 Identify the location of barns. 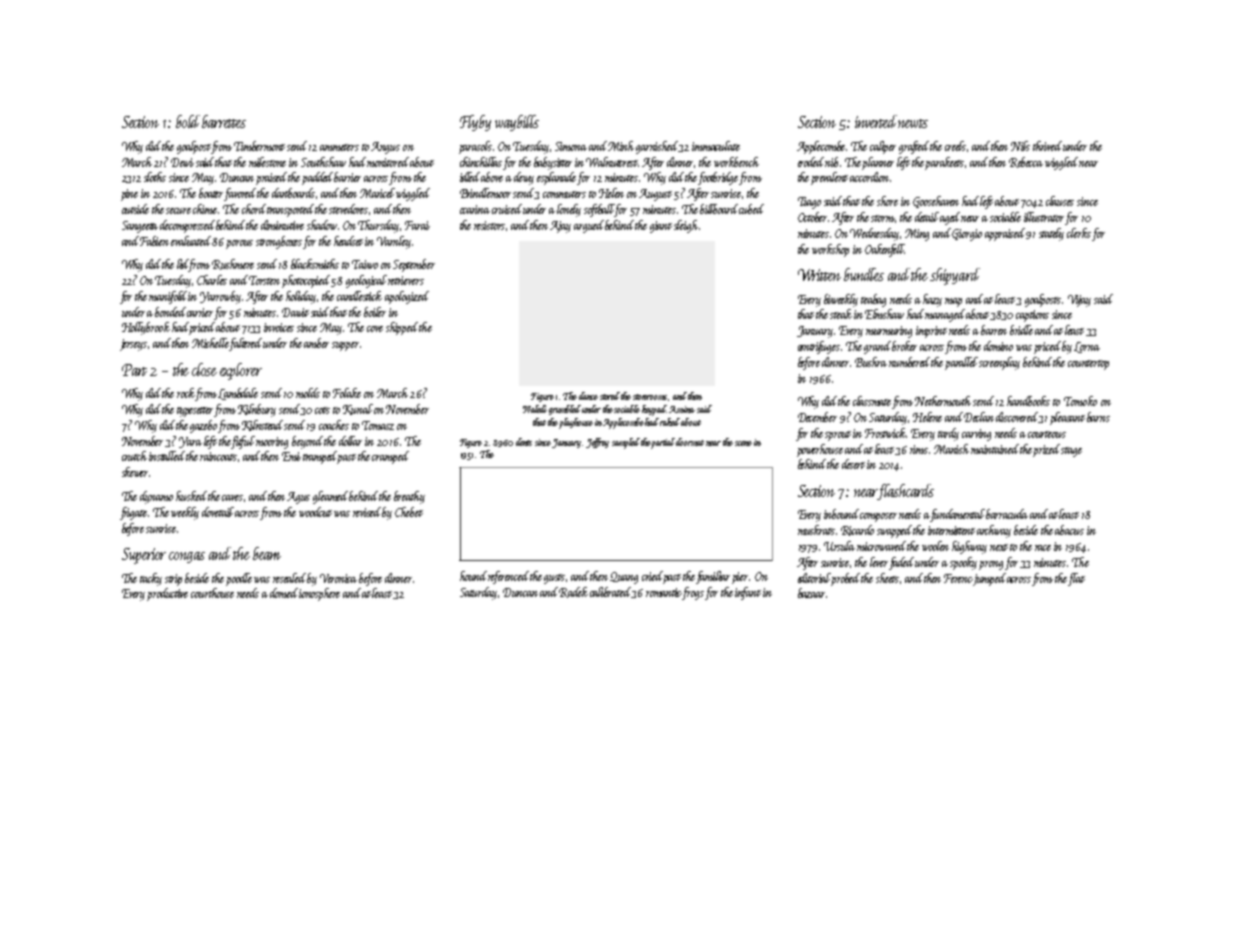
(1098, 417).
